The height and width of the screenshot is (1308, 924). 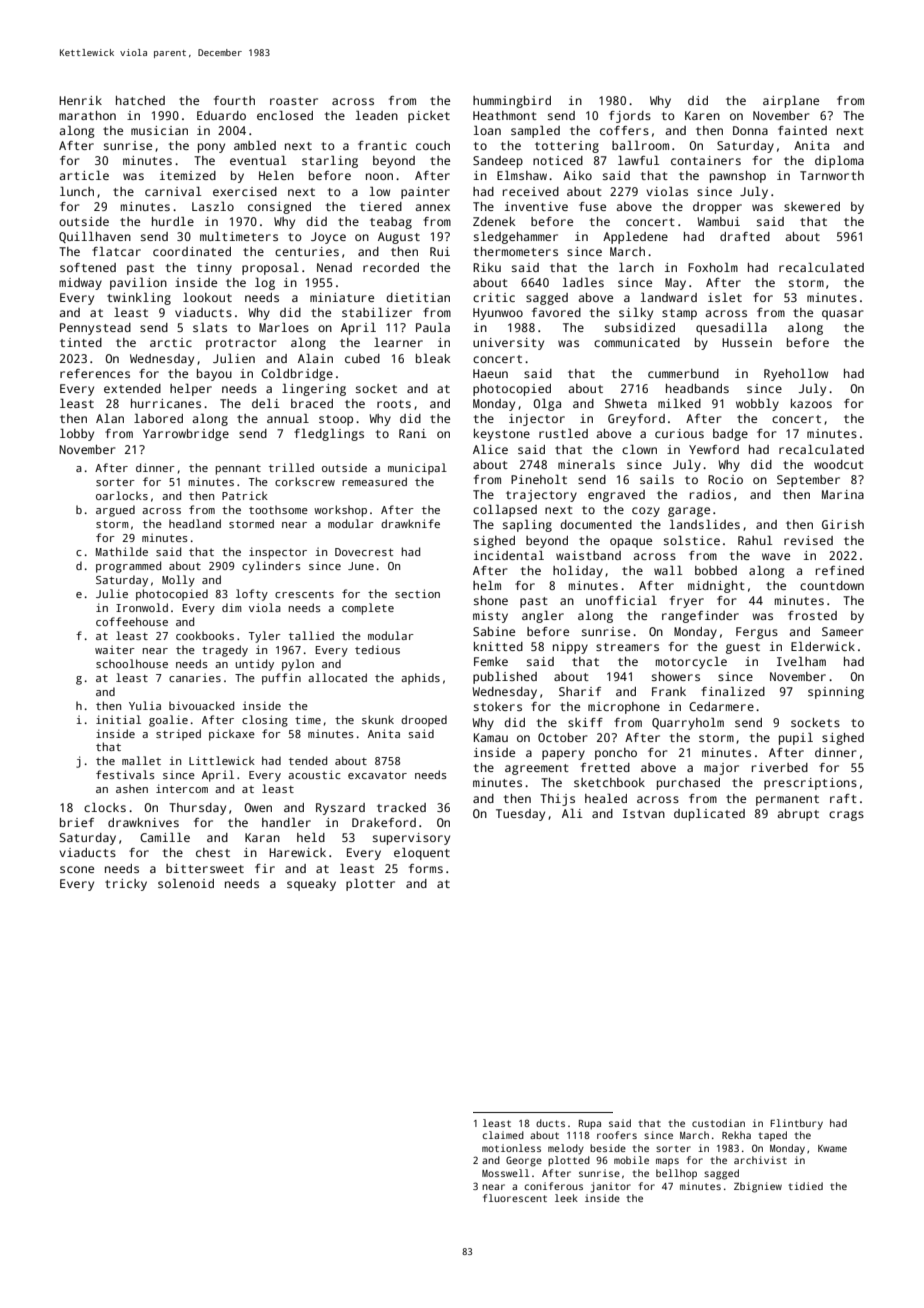 What do you see at coordinates (126, 885) in the screenshot?
I see `tricky` at bounding box center [126, 885].
